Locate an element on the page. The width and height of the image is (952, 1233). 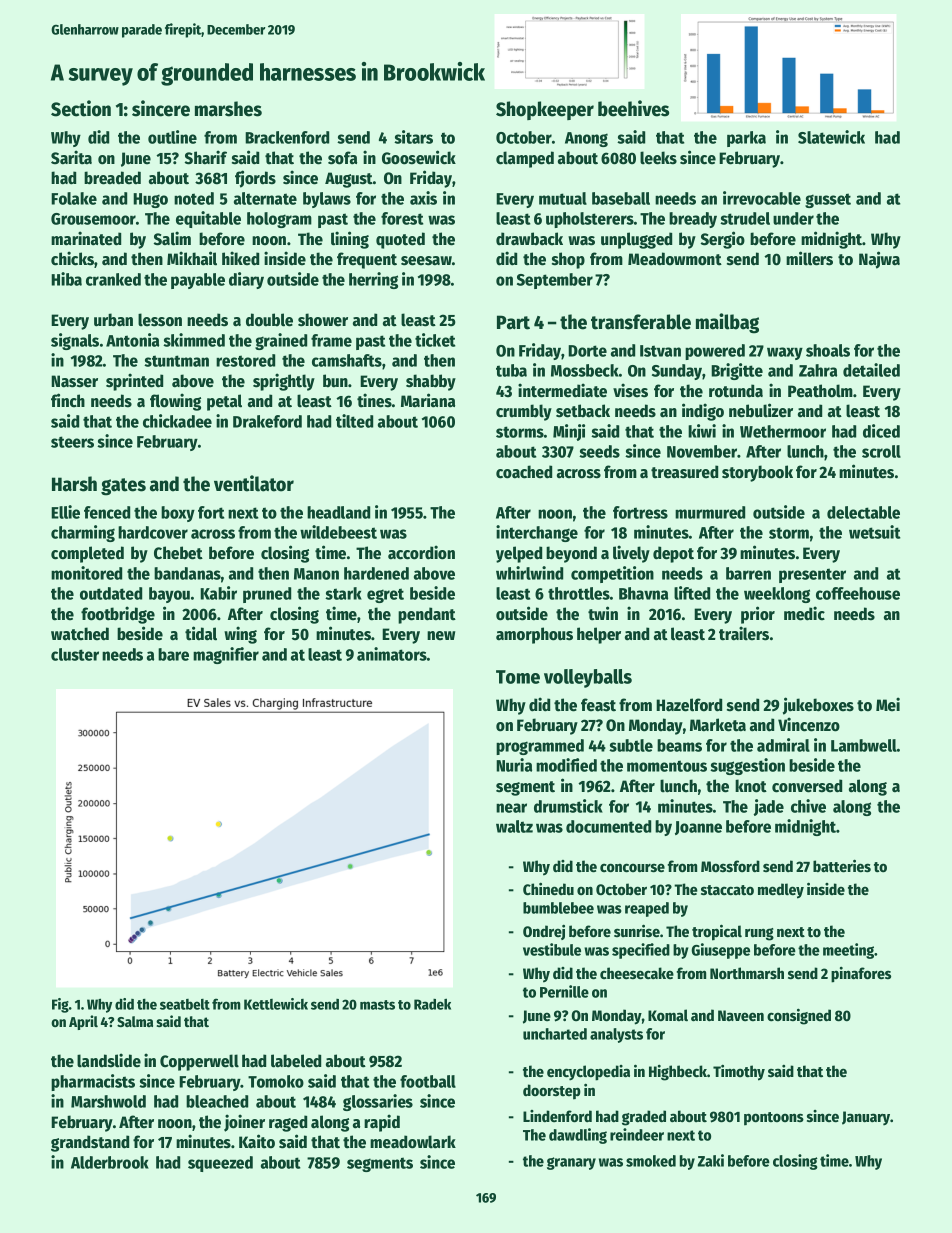
cluster is located at coordinates (75, 654).
